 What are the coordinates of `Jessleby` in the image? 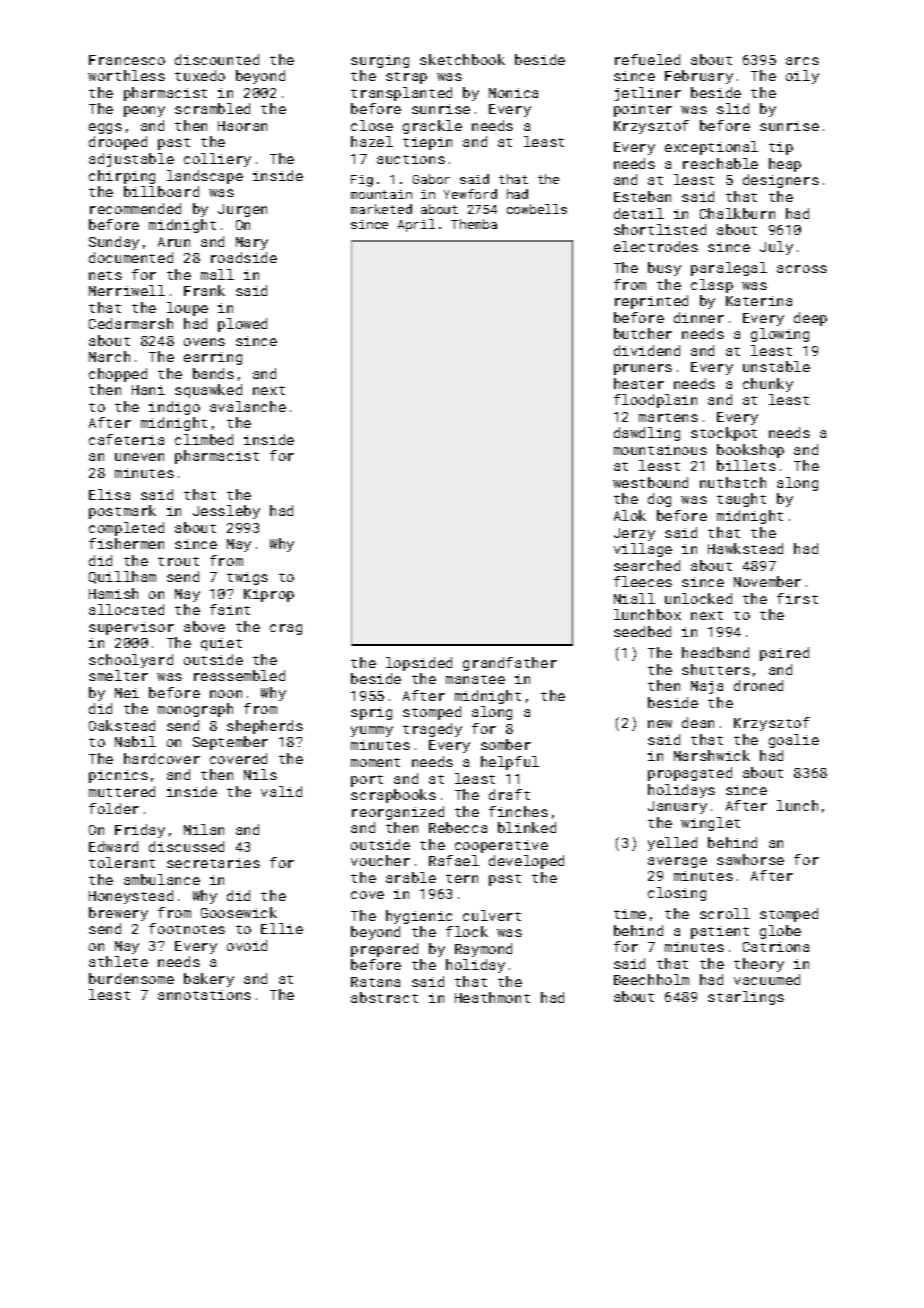 It's located at (226, 512).
